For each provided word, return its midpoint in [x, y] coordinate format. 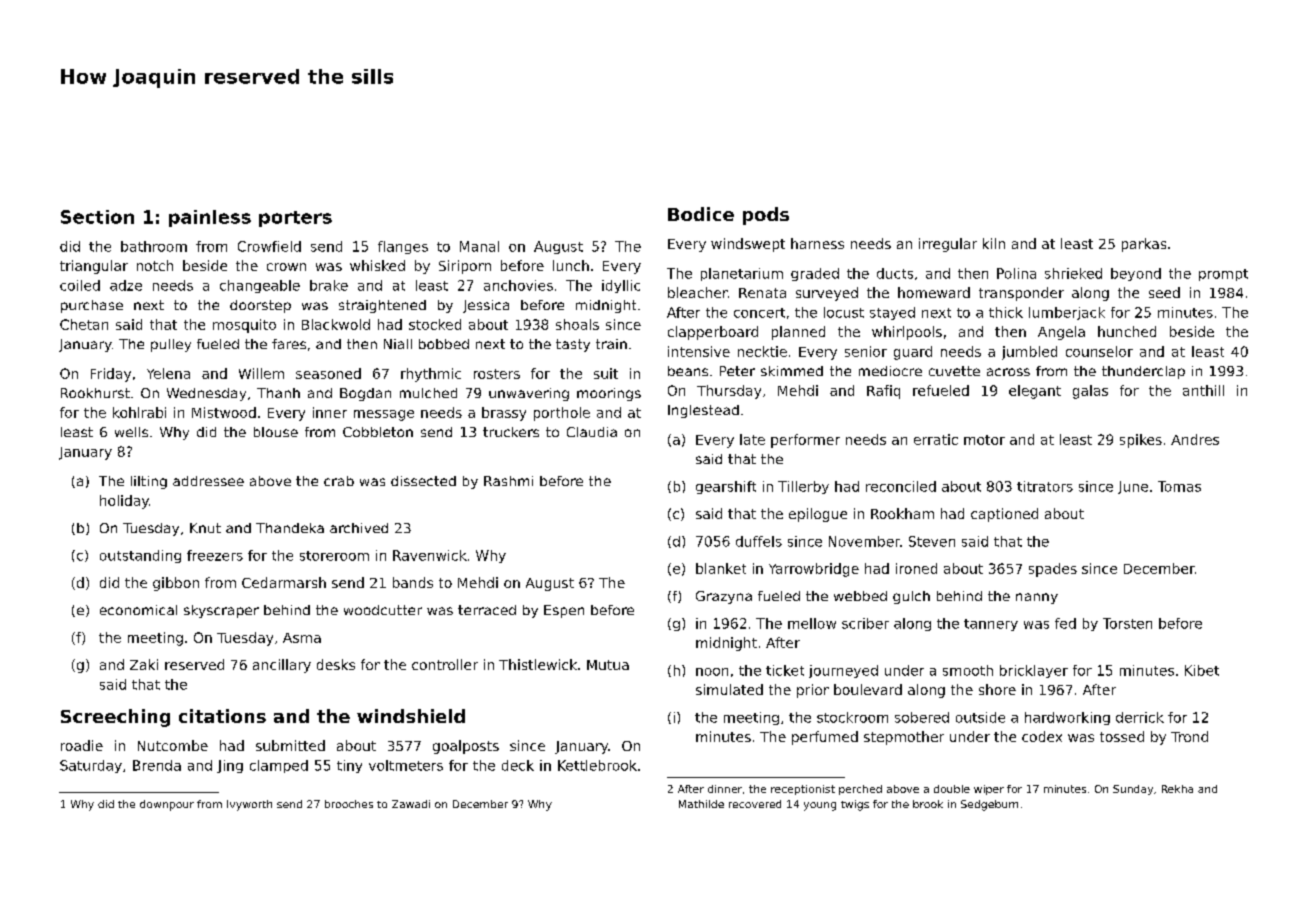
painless [210, 218]
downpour [167, 805]
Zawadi [411, 804]
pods [766, 216]
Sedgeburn [989, 805]
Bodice [701, 214]
